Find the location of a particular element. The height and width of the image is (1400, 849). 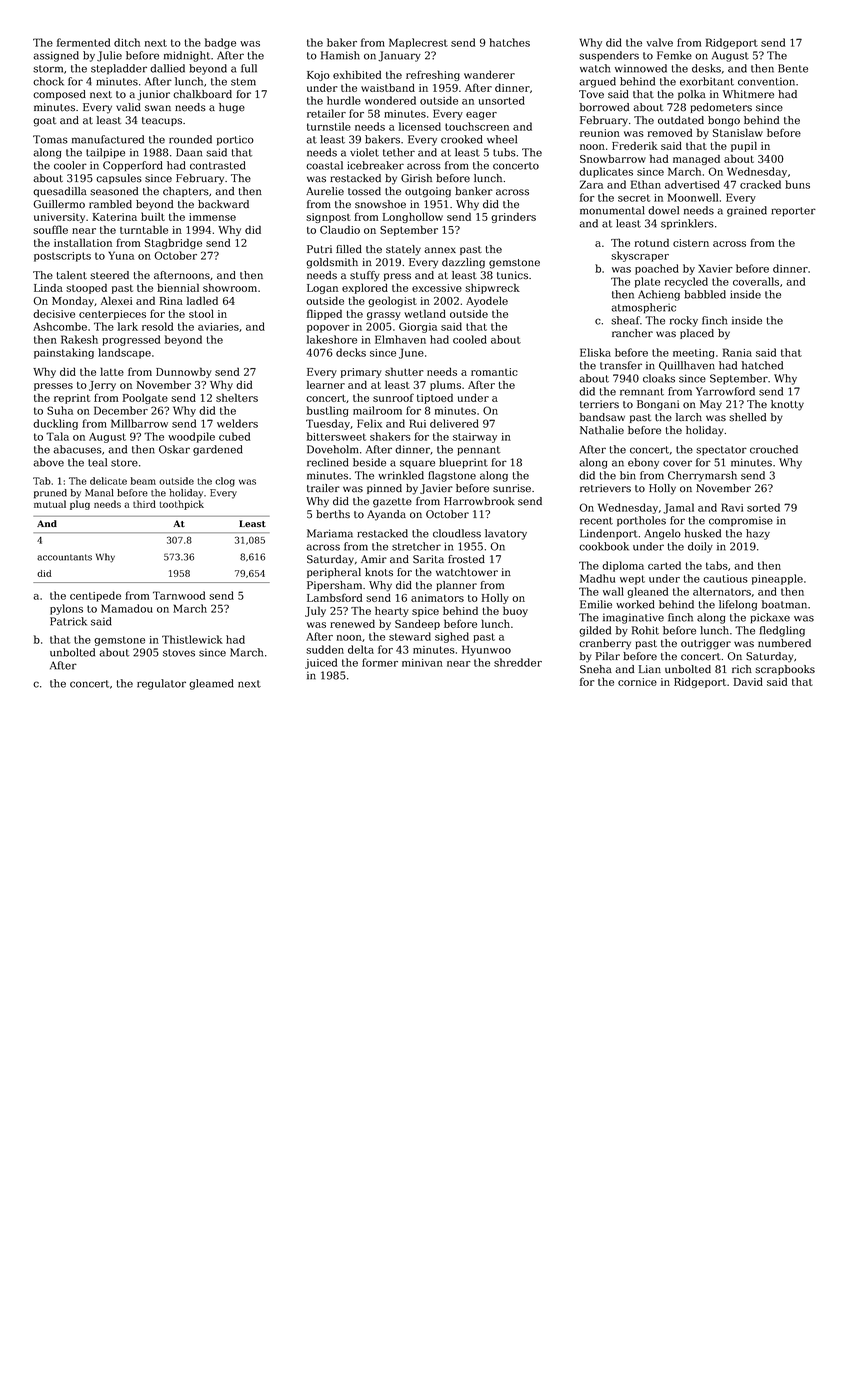

hatched is located at coordinates (762, 365).
